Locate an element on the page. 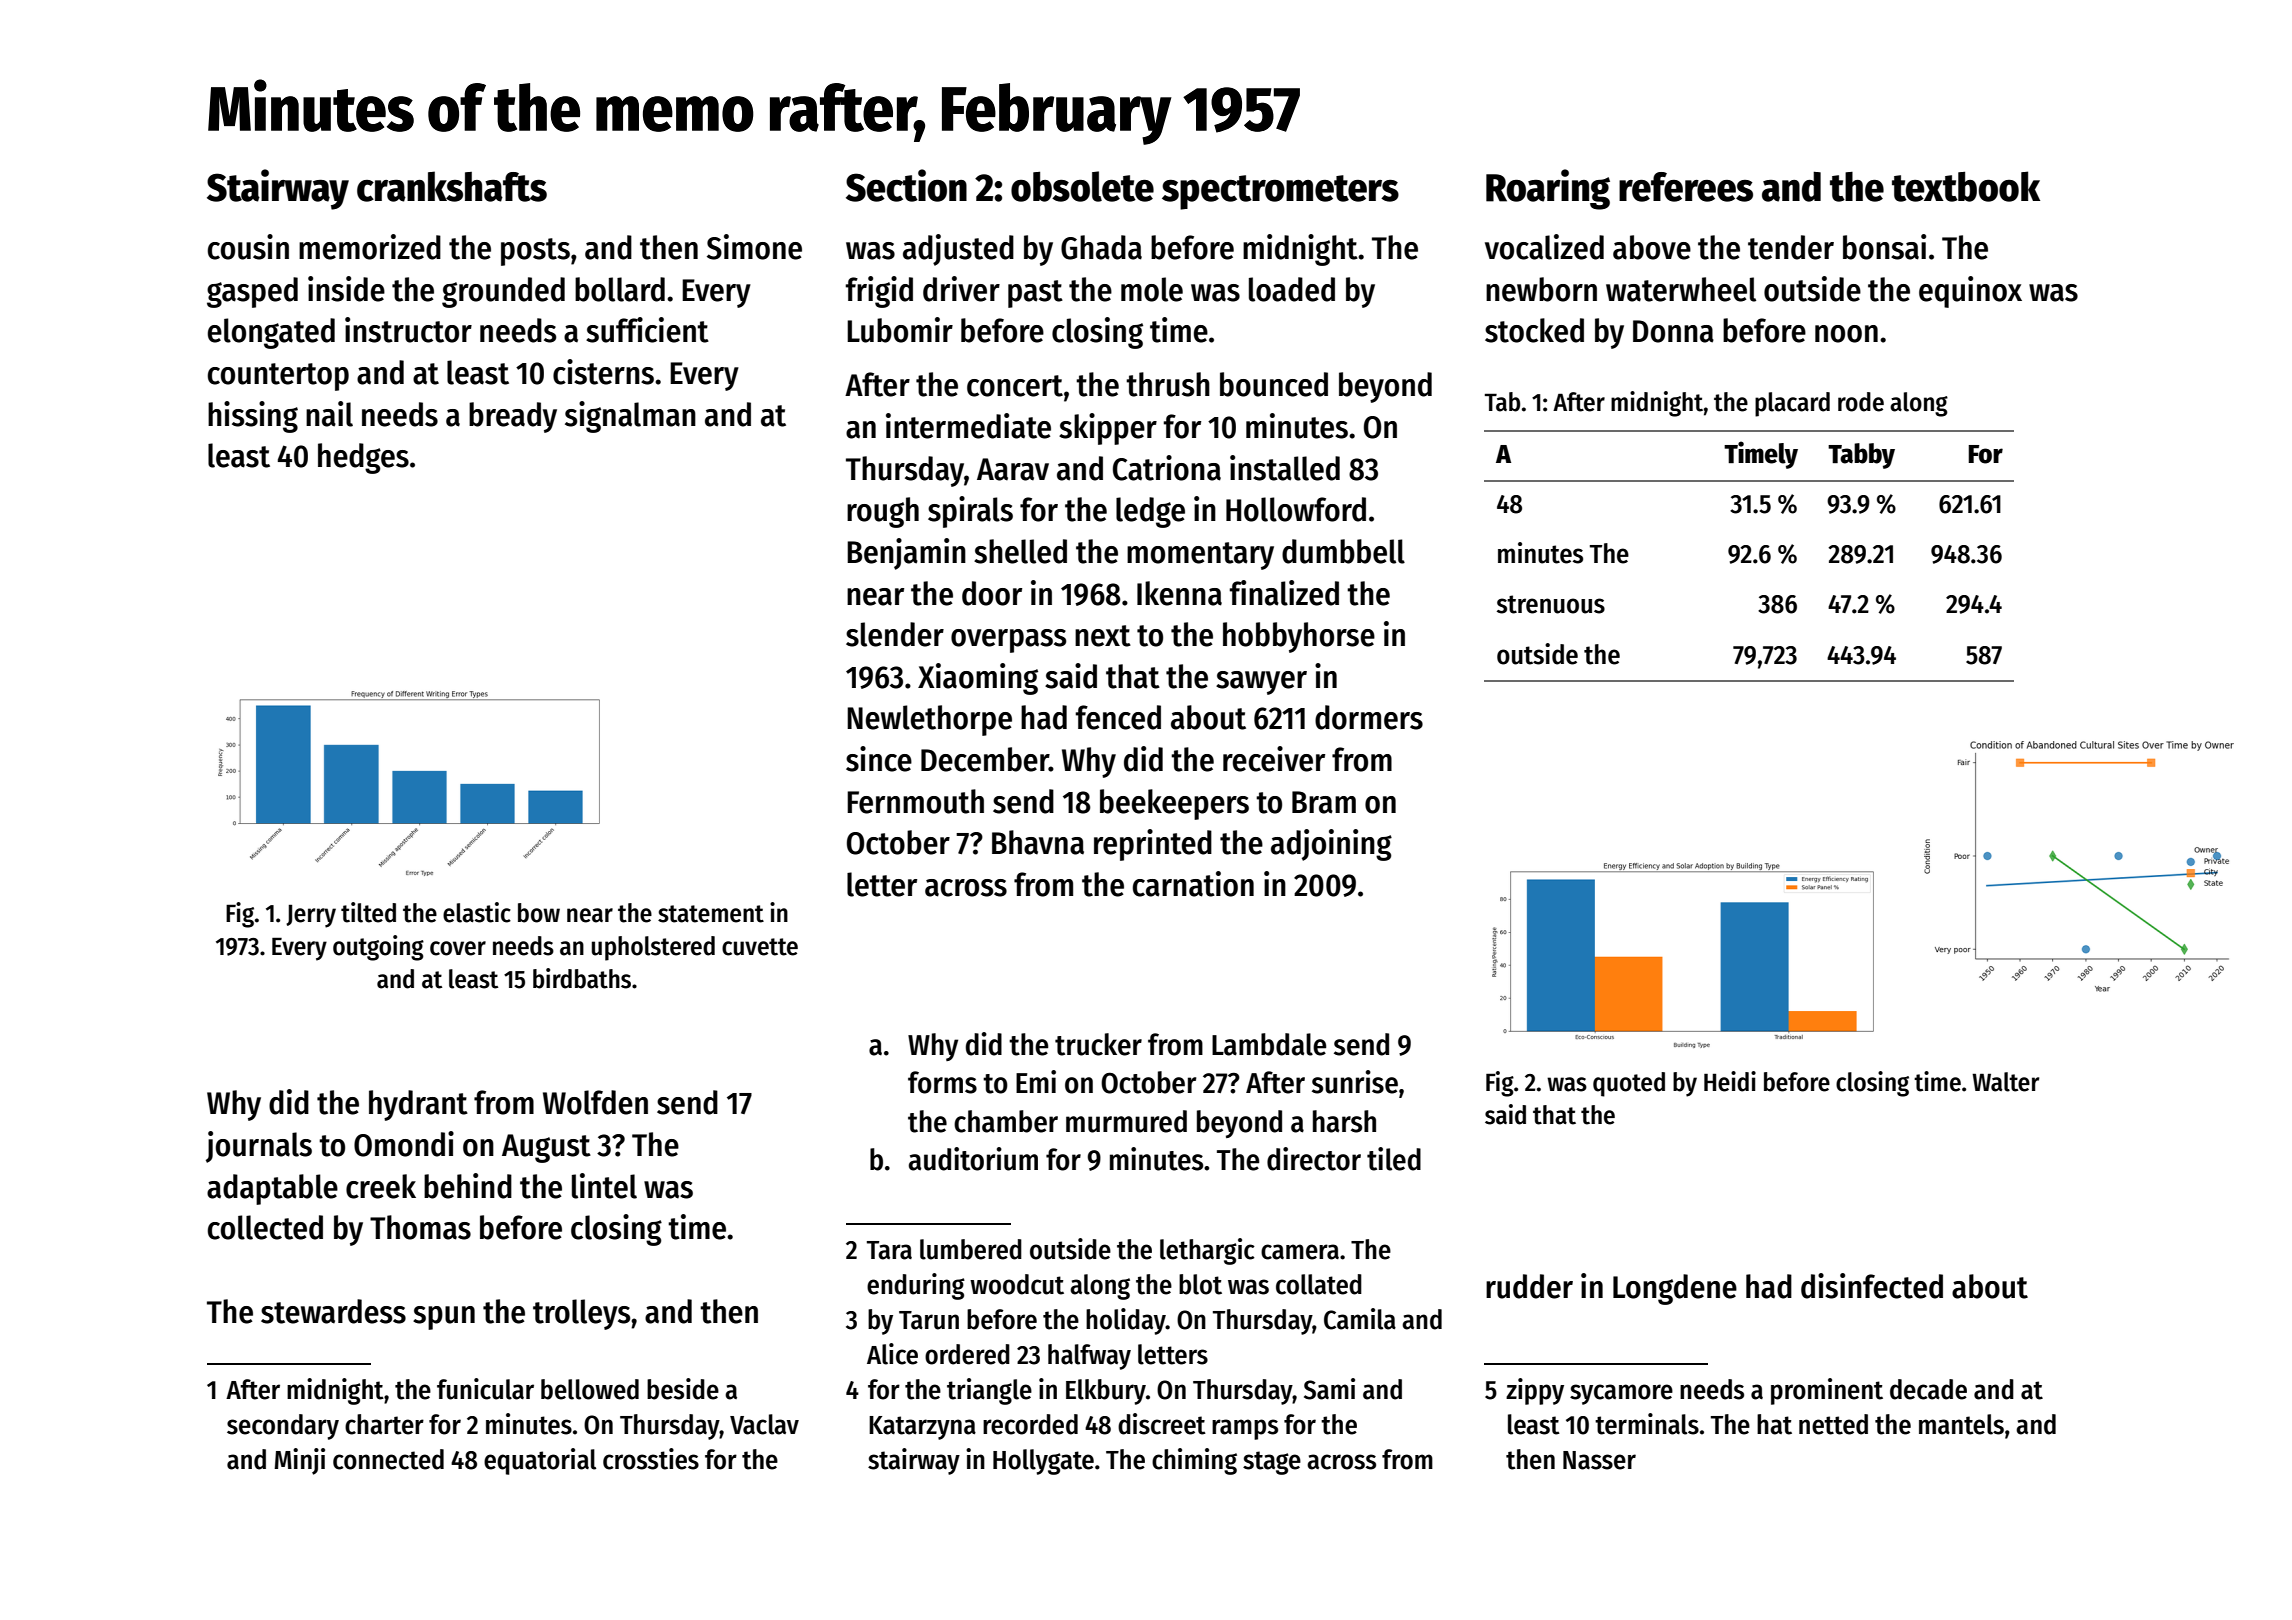  slender is located at coordinates (895, 634).
